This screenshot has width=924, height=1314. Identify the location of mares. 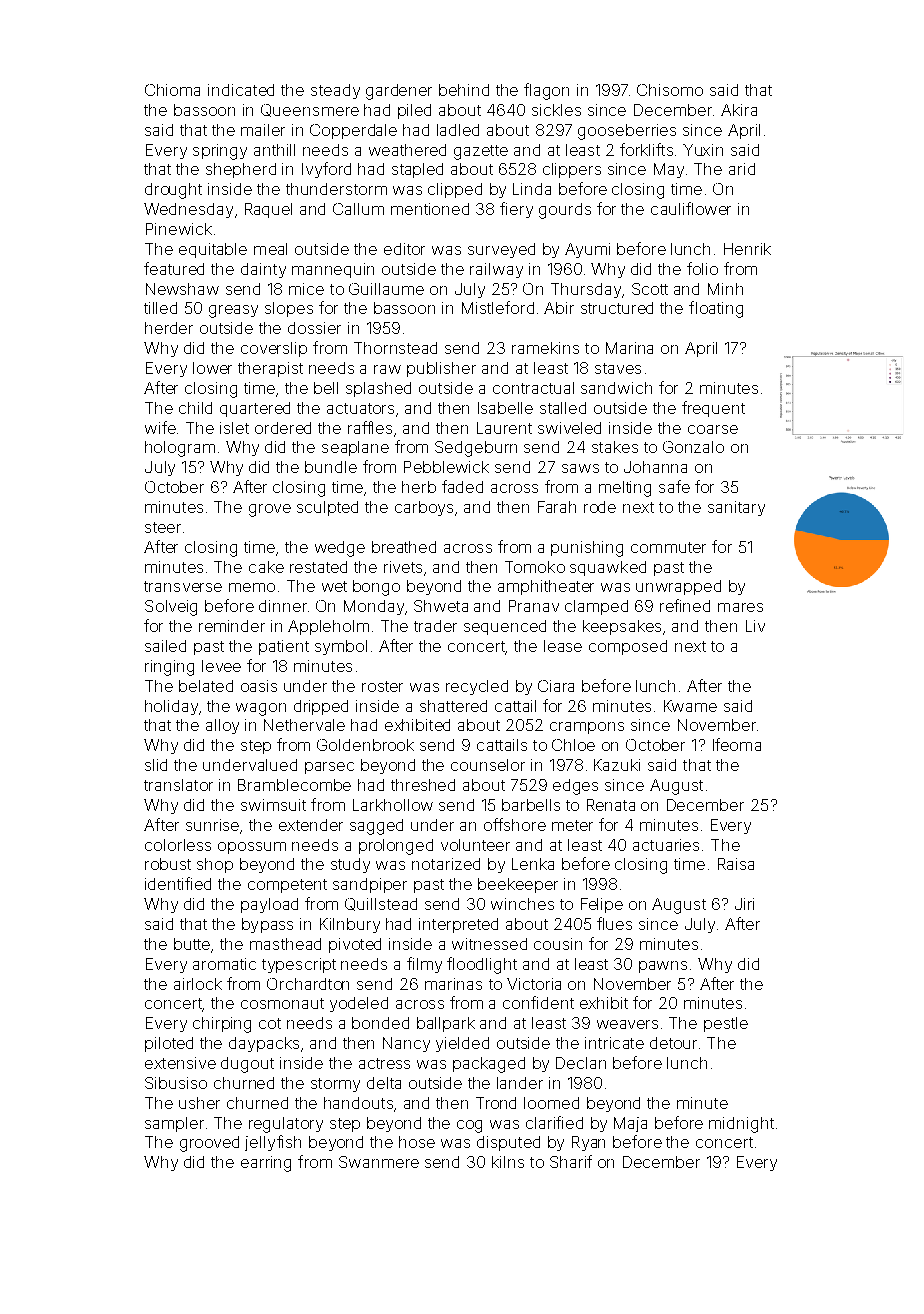
(740, 607).
